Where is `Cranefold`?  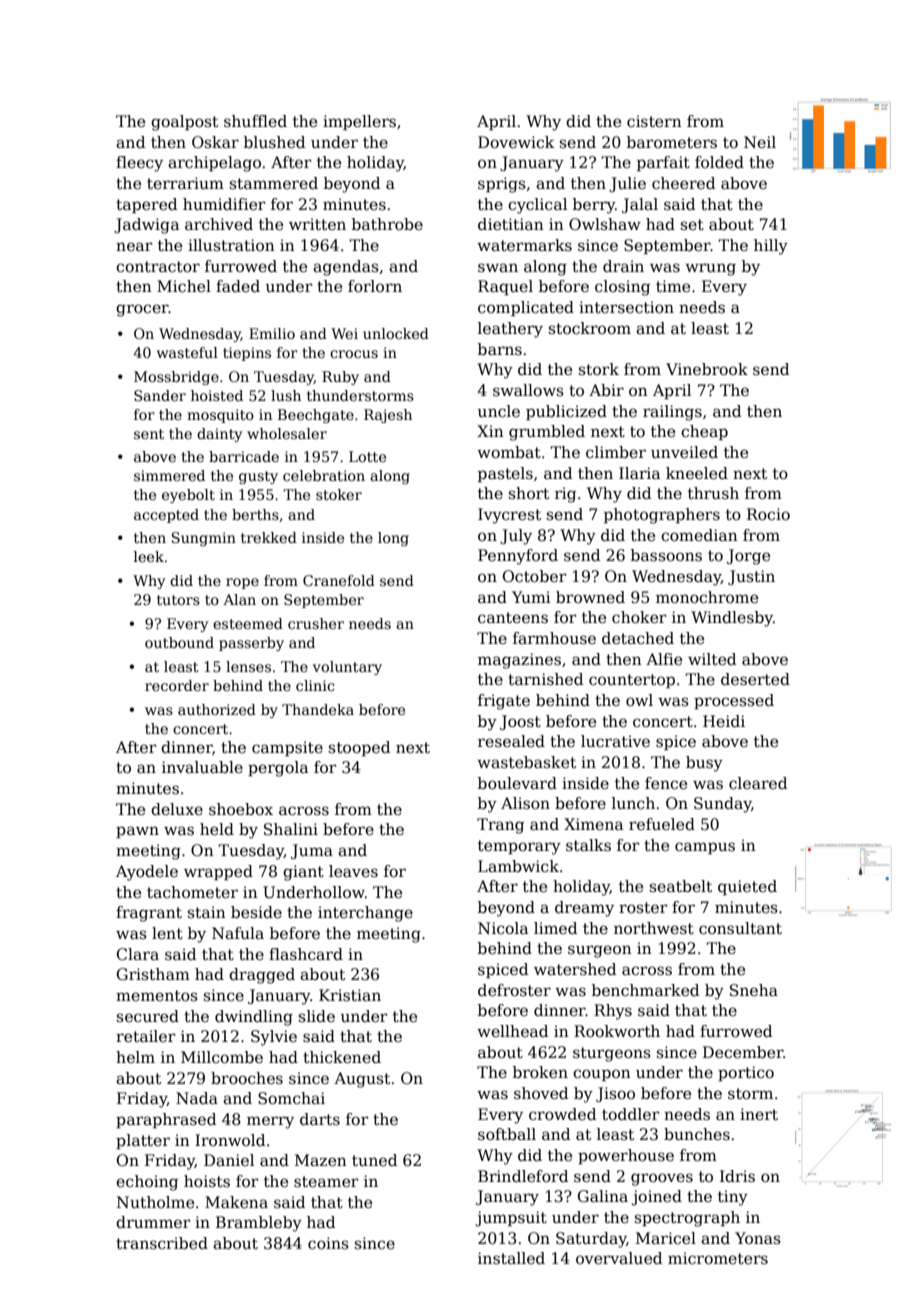
Cranefold is located at coordinates (339, 580).
